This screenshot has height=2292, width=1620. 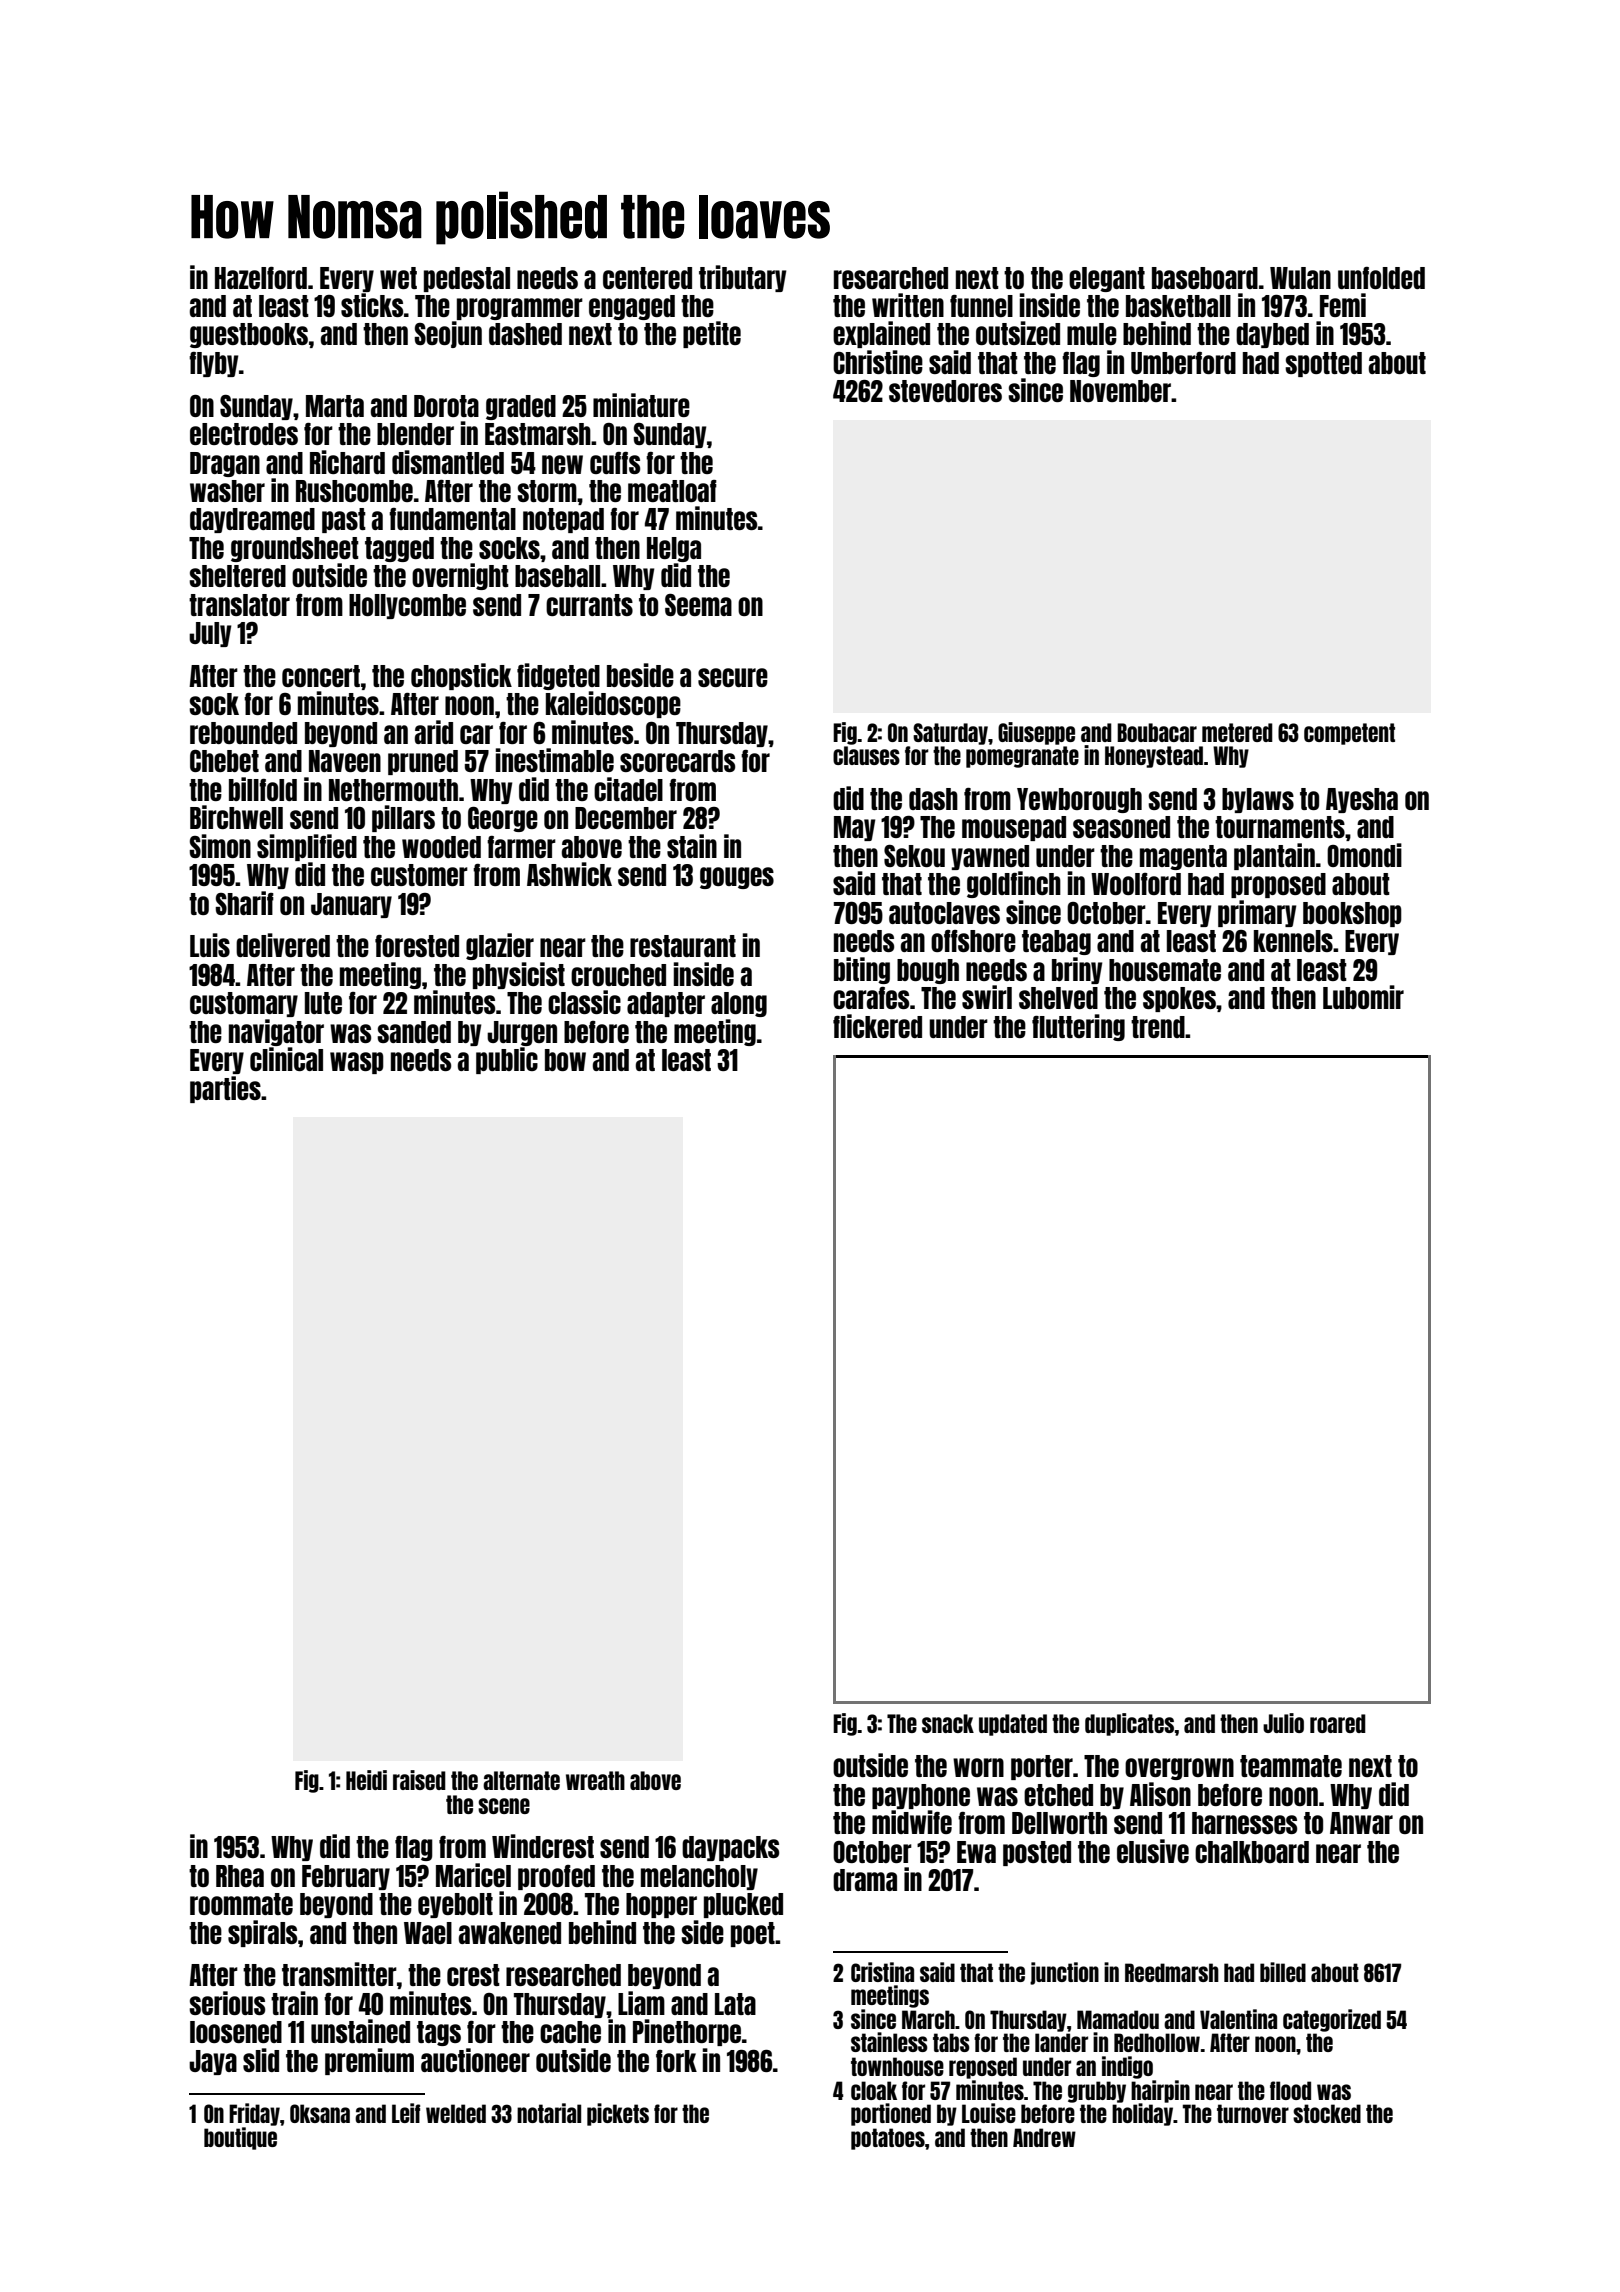 I want to click on Heidi, so click(x=366, y=1780).
